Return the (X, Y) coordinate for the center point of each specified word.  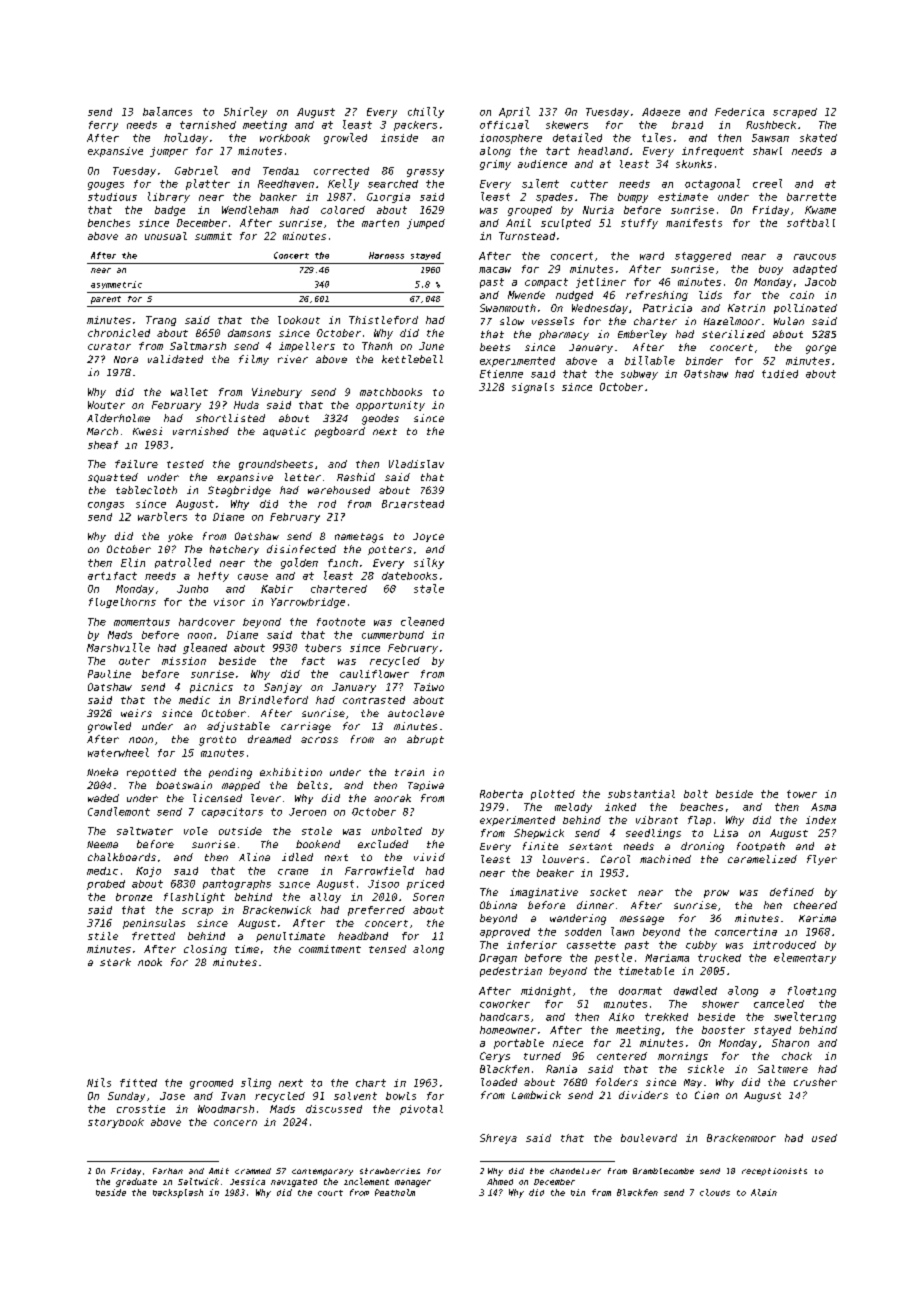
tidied (780, 374)
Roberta (501, 794)
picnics (211, 688)
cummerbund (393, 635)
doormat (640, 991)
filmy (254, 360)
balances (167, 111)
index (821, 820)
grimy (495, 165)
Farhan (168, 1171)
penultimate (290, 937)
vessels (553, 321)
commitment (330, 949)
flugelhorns (122, 603)
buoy (771, 270)
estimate (683, 197)
